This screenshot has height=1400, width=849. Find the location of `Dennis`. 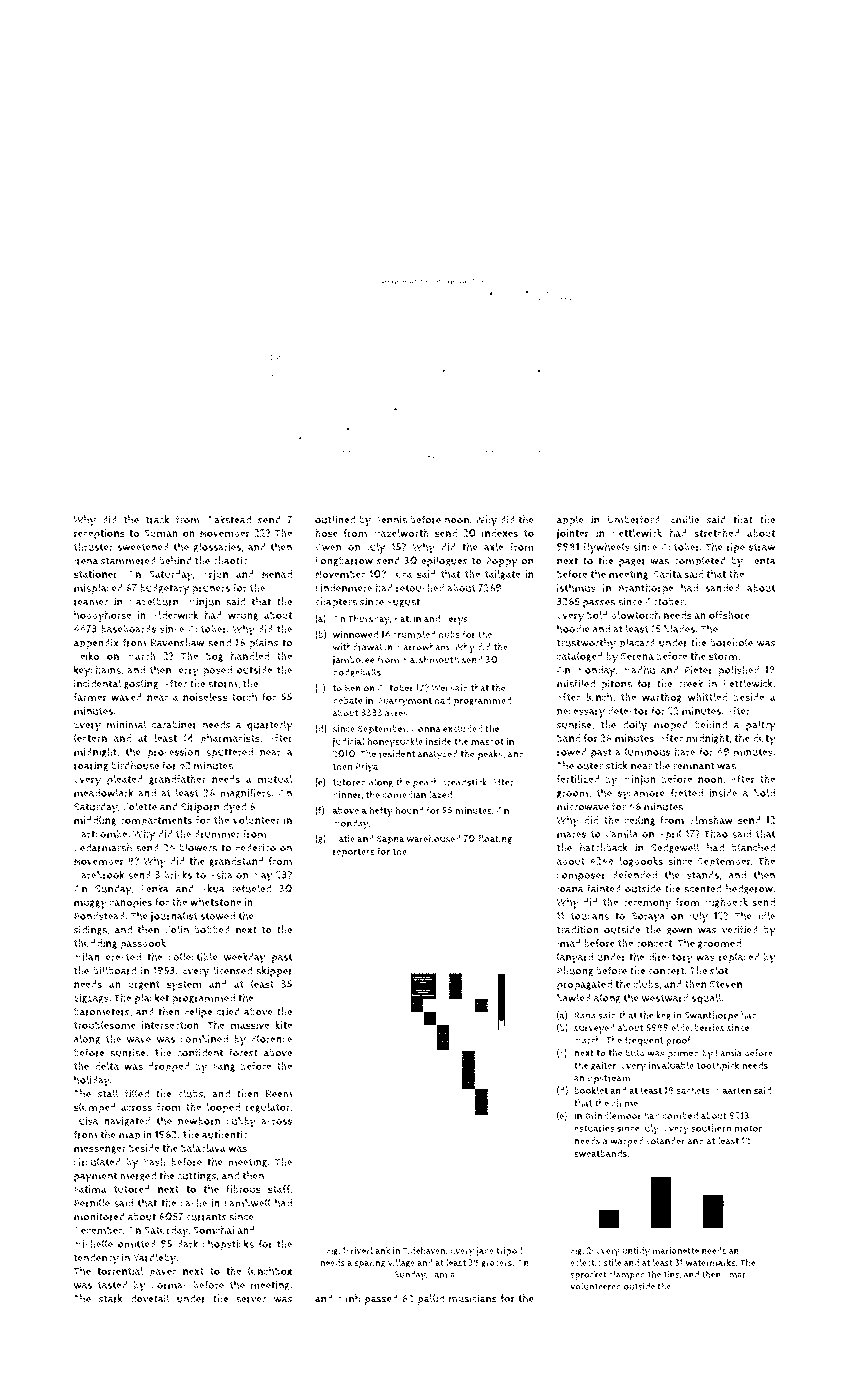

Dennis is located at coordinates (390, 519).
